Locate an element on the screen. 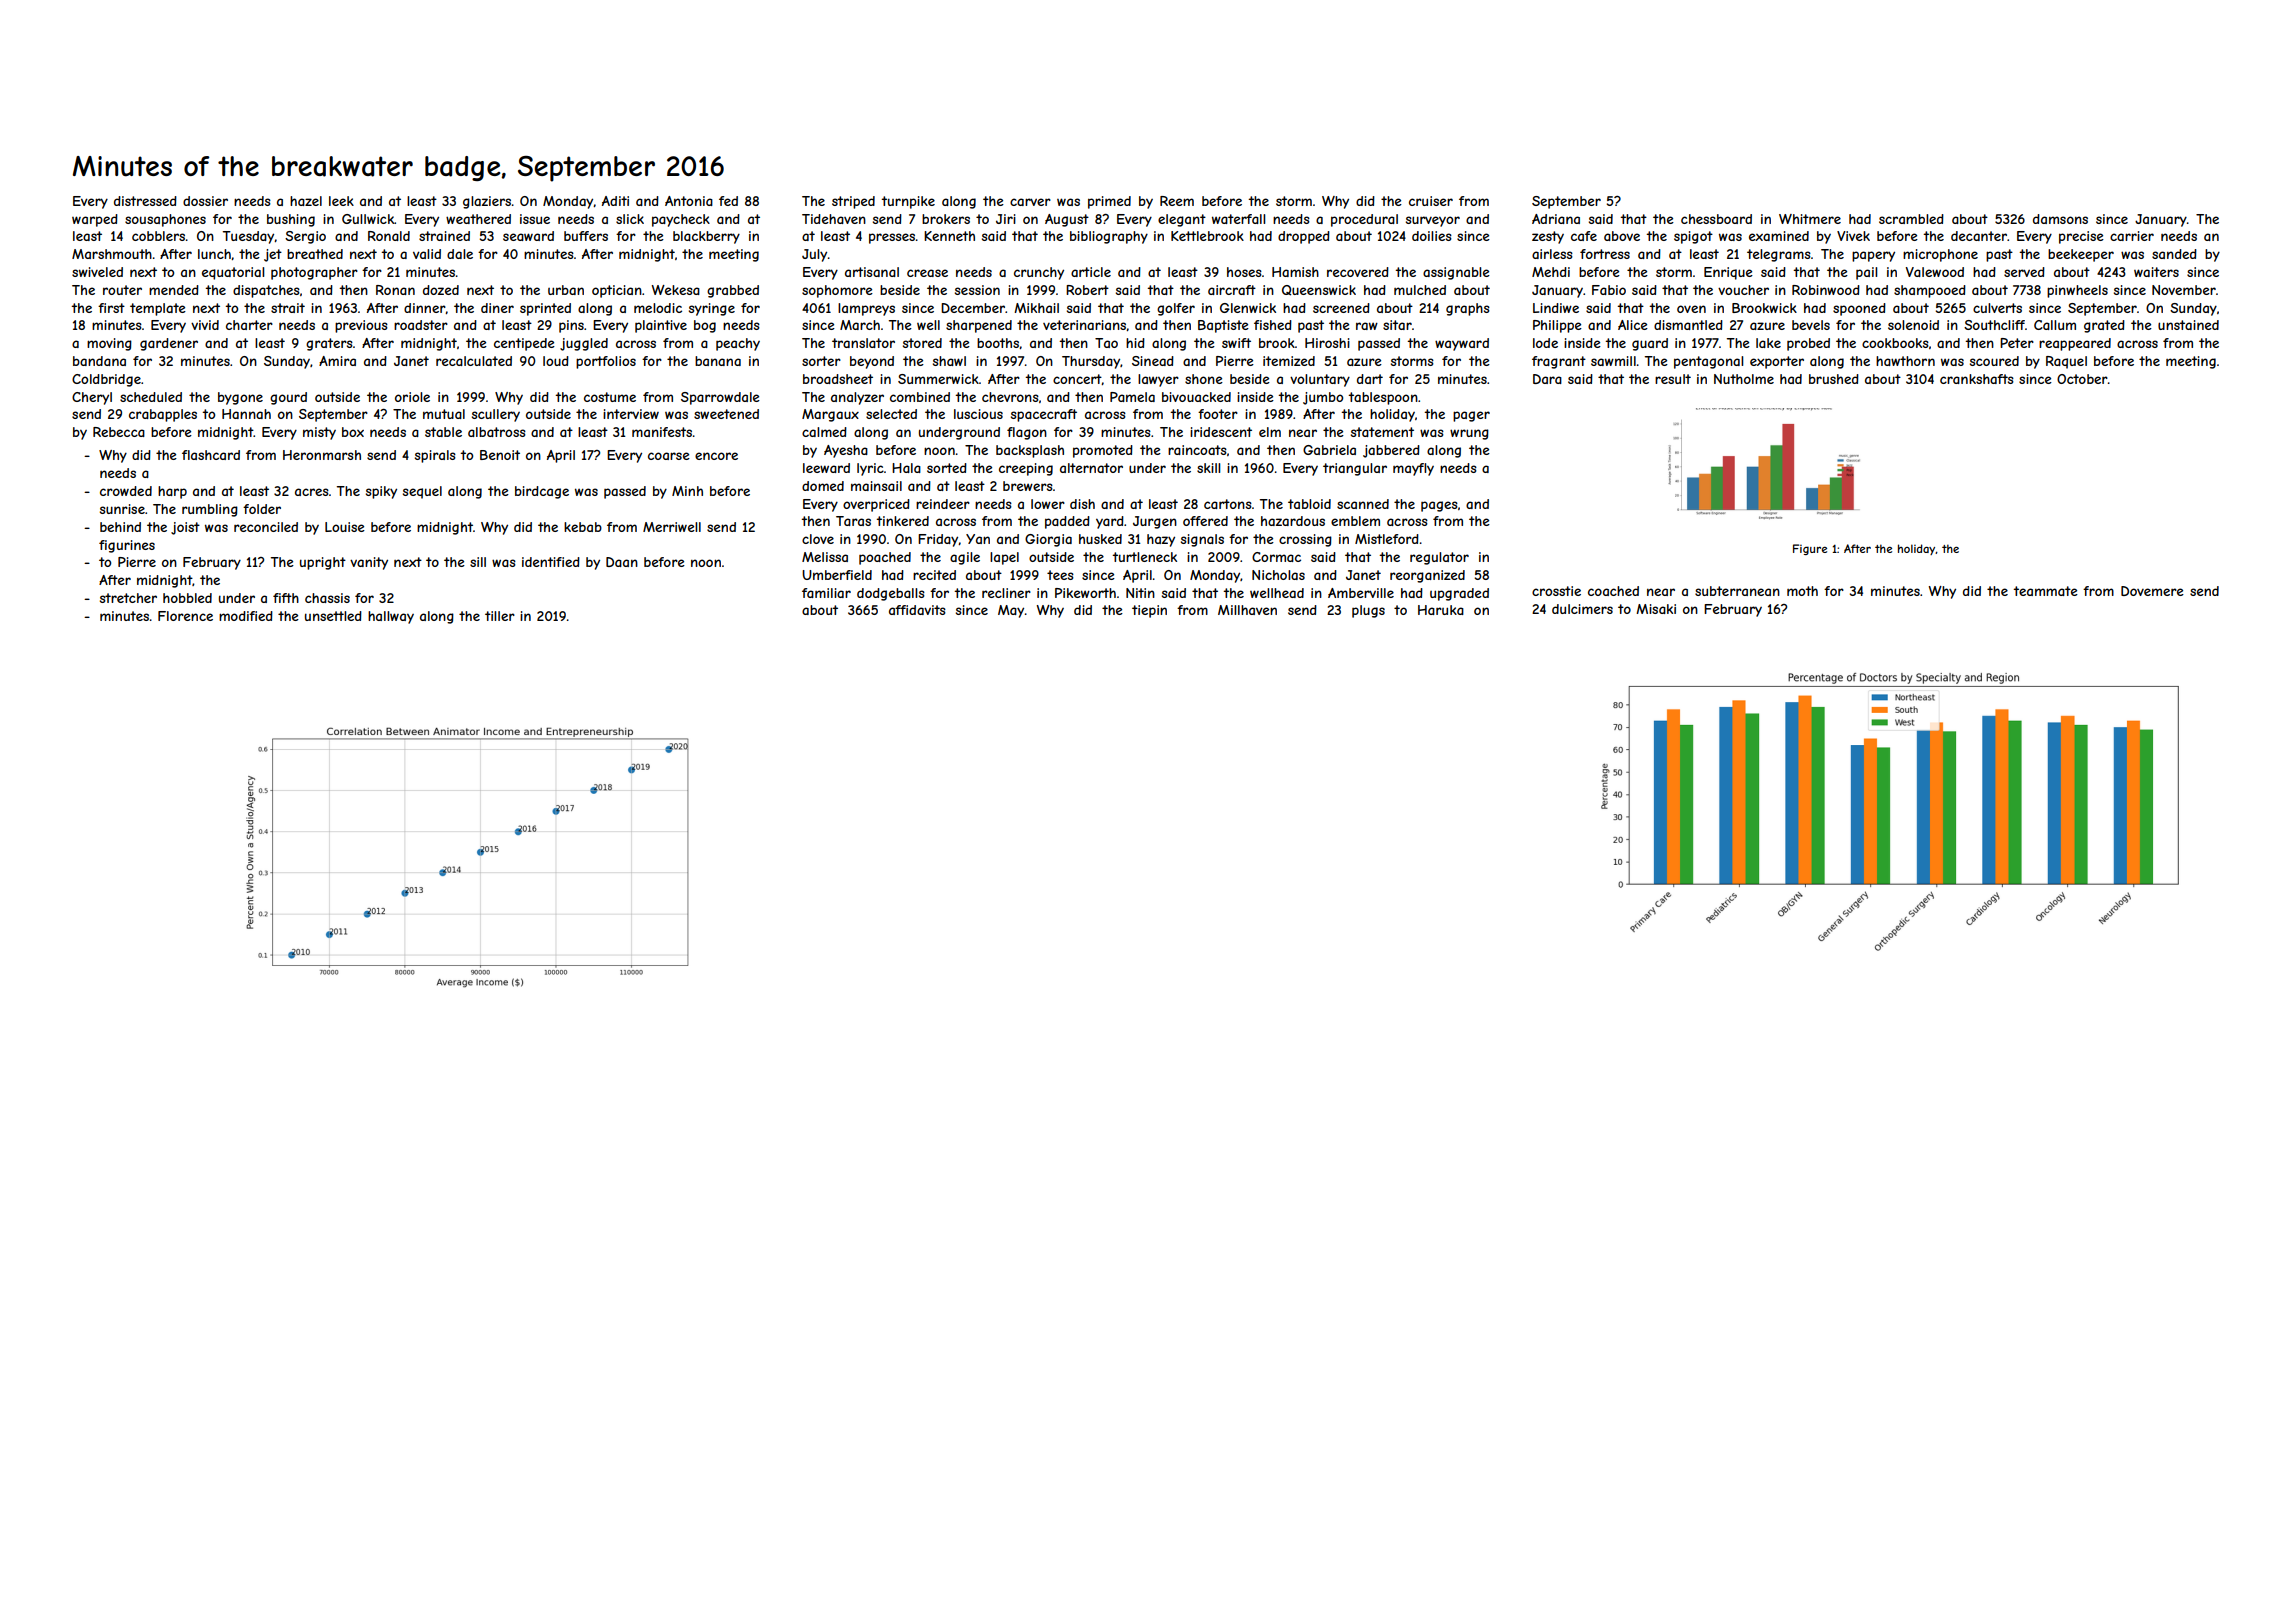  wrung is located at coordinates (1469, 434).
